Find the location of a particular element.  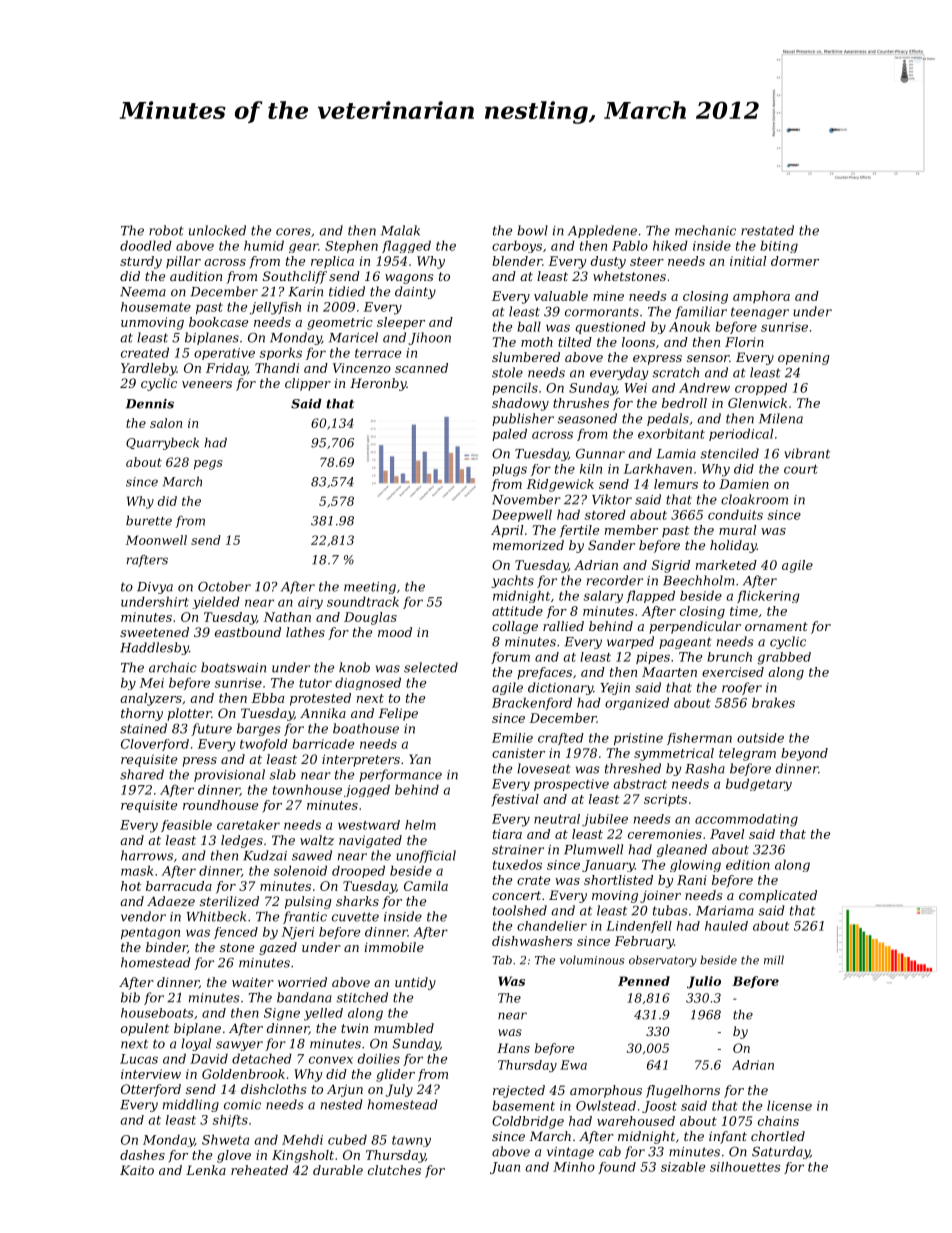

neutral is located at coordinates (557, 819).
